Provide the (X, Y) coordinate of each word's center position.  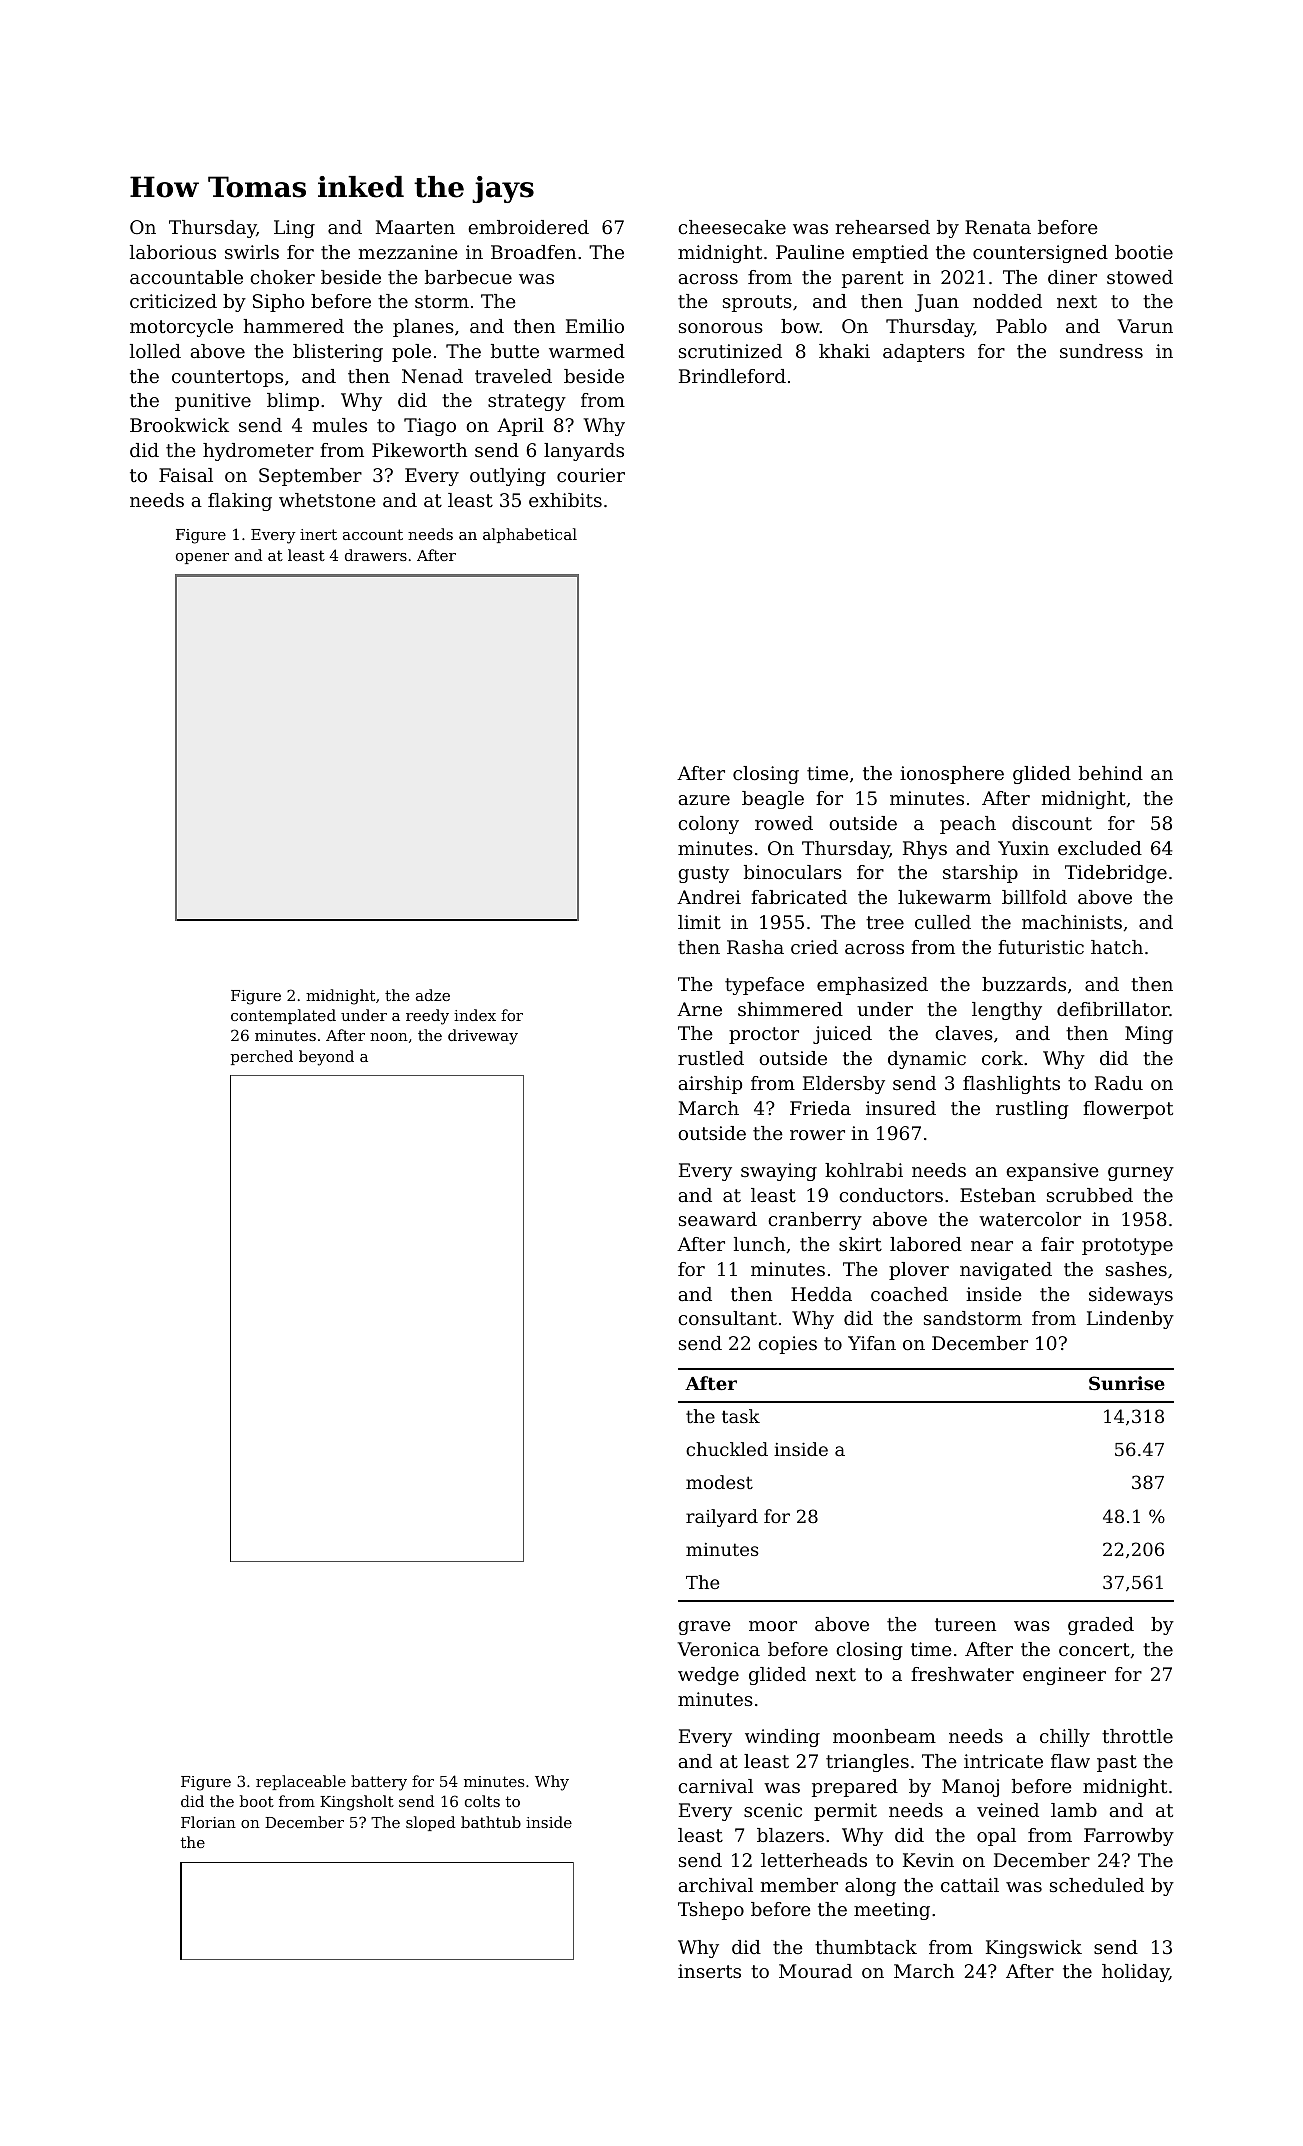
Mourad (815, 1971)
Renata (998, 227)
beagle (773, 800)
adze (433, 995)
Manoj (970, 1788)
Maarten (415, 227)
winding (782, 1738)
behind (1111, 773)
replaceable (301, 1782)
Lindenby (1130, 1320)
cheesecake (732, 227)
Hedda (821, 1294)
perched (262, 1057)
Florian (208, 1822)
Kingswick (1034, 1949)
